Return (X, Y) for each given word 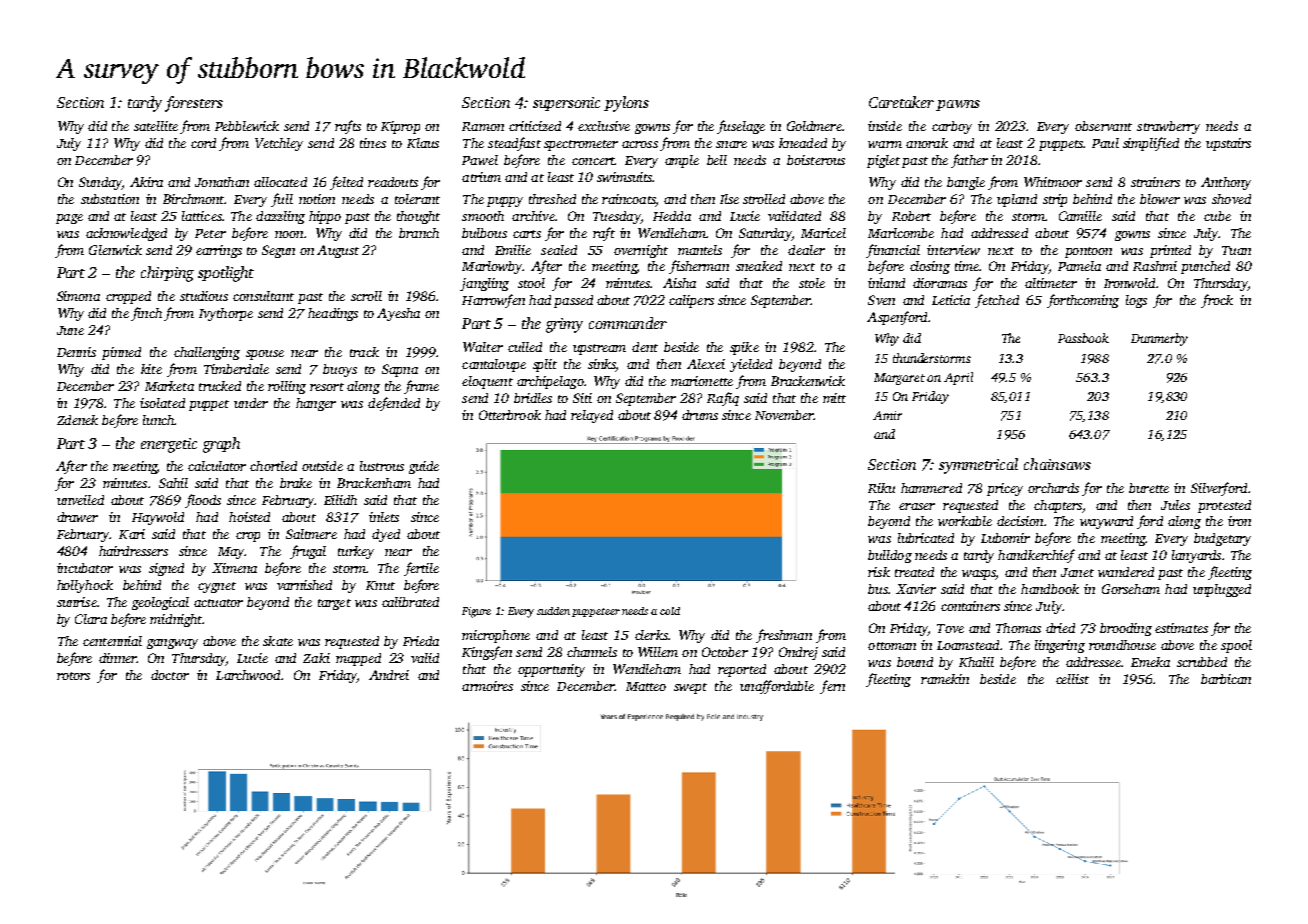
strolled (764, 199)
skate (278, 641)
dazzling (280, 217)
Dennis (76, 352)
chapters (1058, 506)
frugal (308, 552)
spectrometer (581, 145)
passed (573, 301)
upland (1017, 200)
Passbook (1083, 338)
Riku (881, 488)
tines (373, 143)
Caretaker (901, 102)
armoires (487, 686)
